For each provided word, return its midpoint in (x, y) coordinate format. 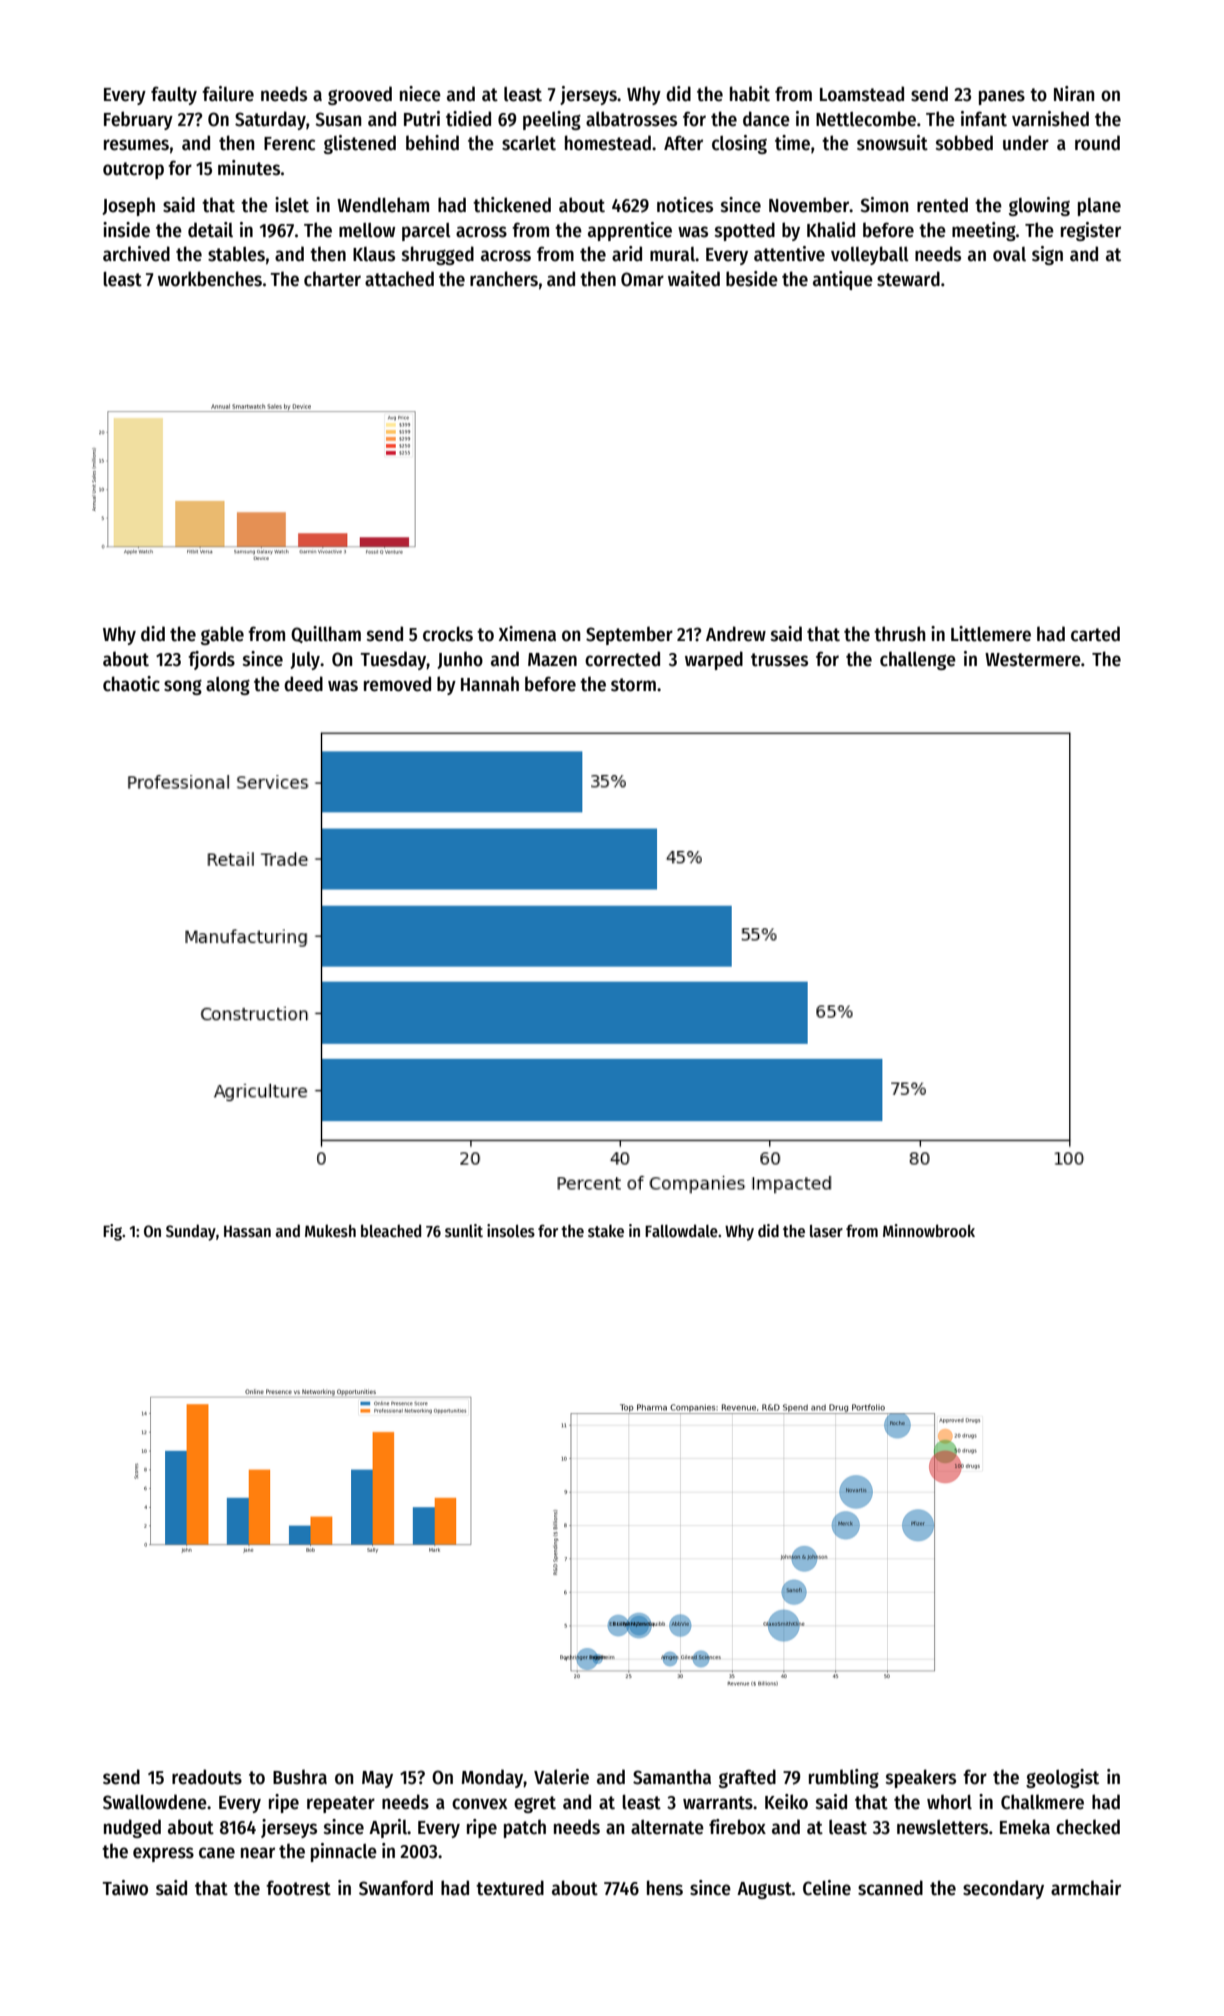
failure (228, 94)
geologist (1062, 1778)
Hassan (247, 1231)
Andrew (736, 634)
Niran (1074, 94)
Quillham (326, 634)
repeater (341, 1804)
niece (420, 94)
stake (606, 1230)
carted (1095, 634)
